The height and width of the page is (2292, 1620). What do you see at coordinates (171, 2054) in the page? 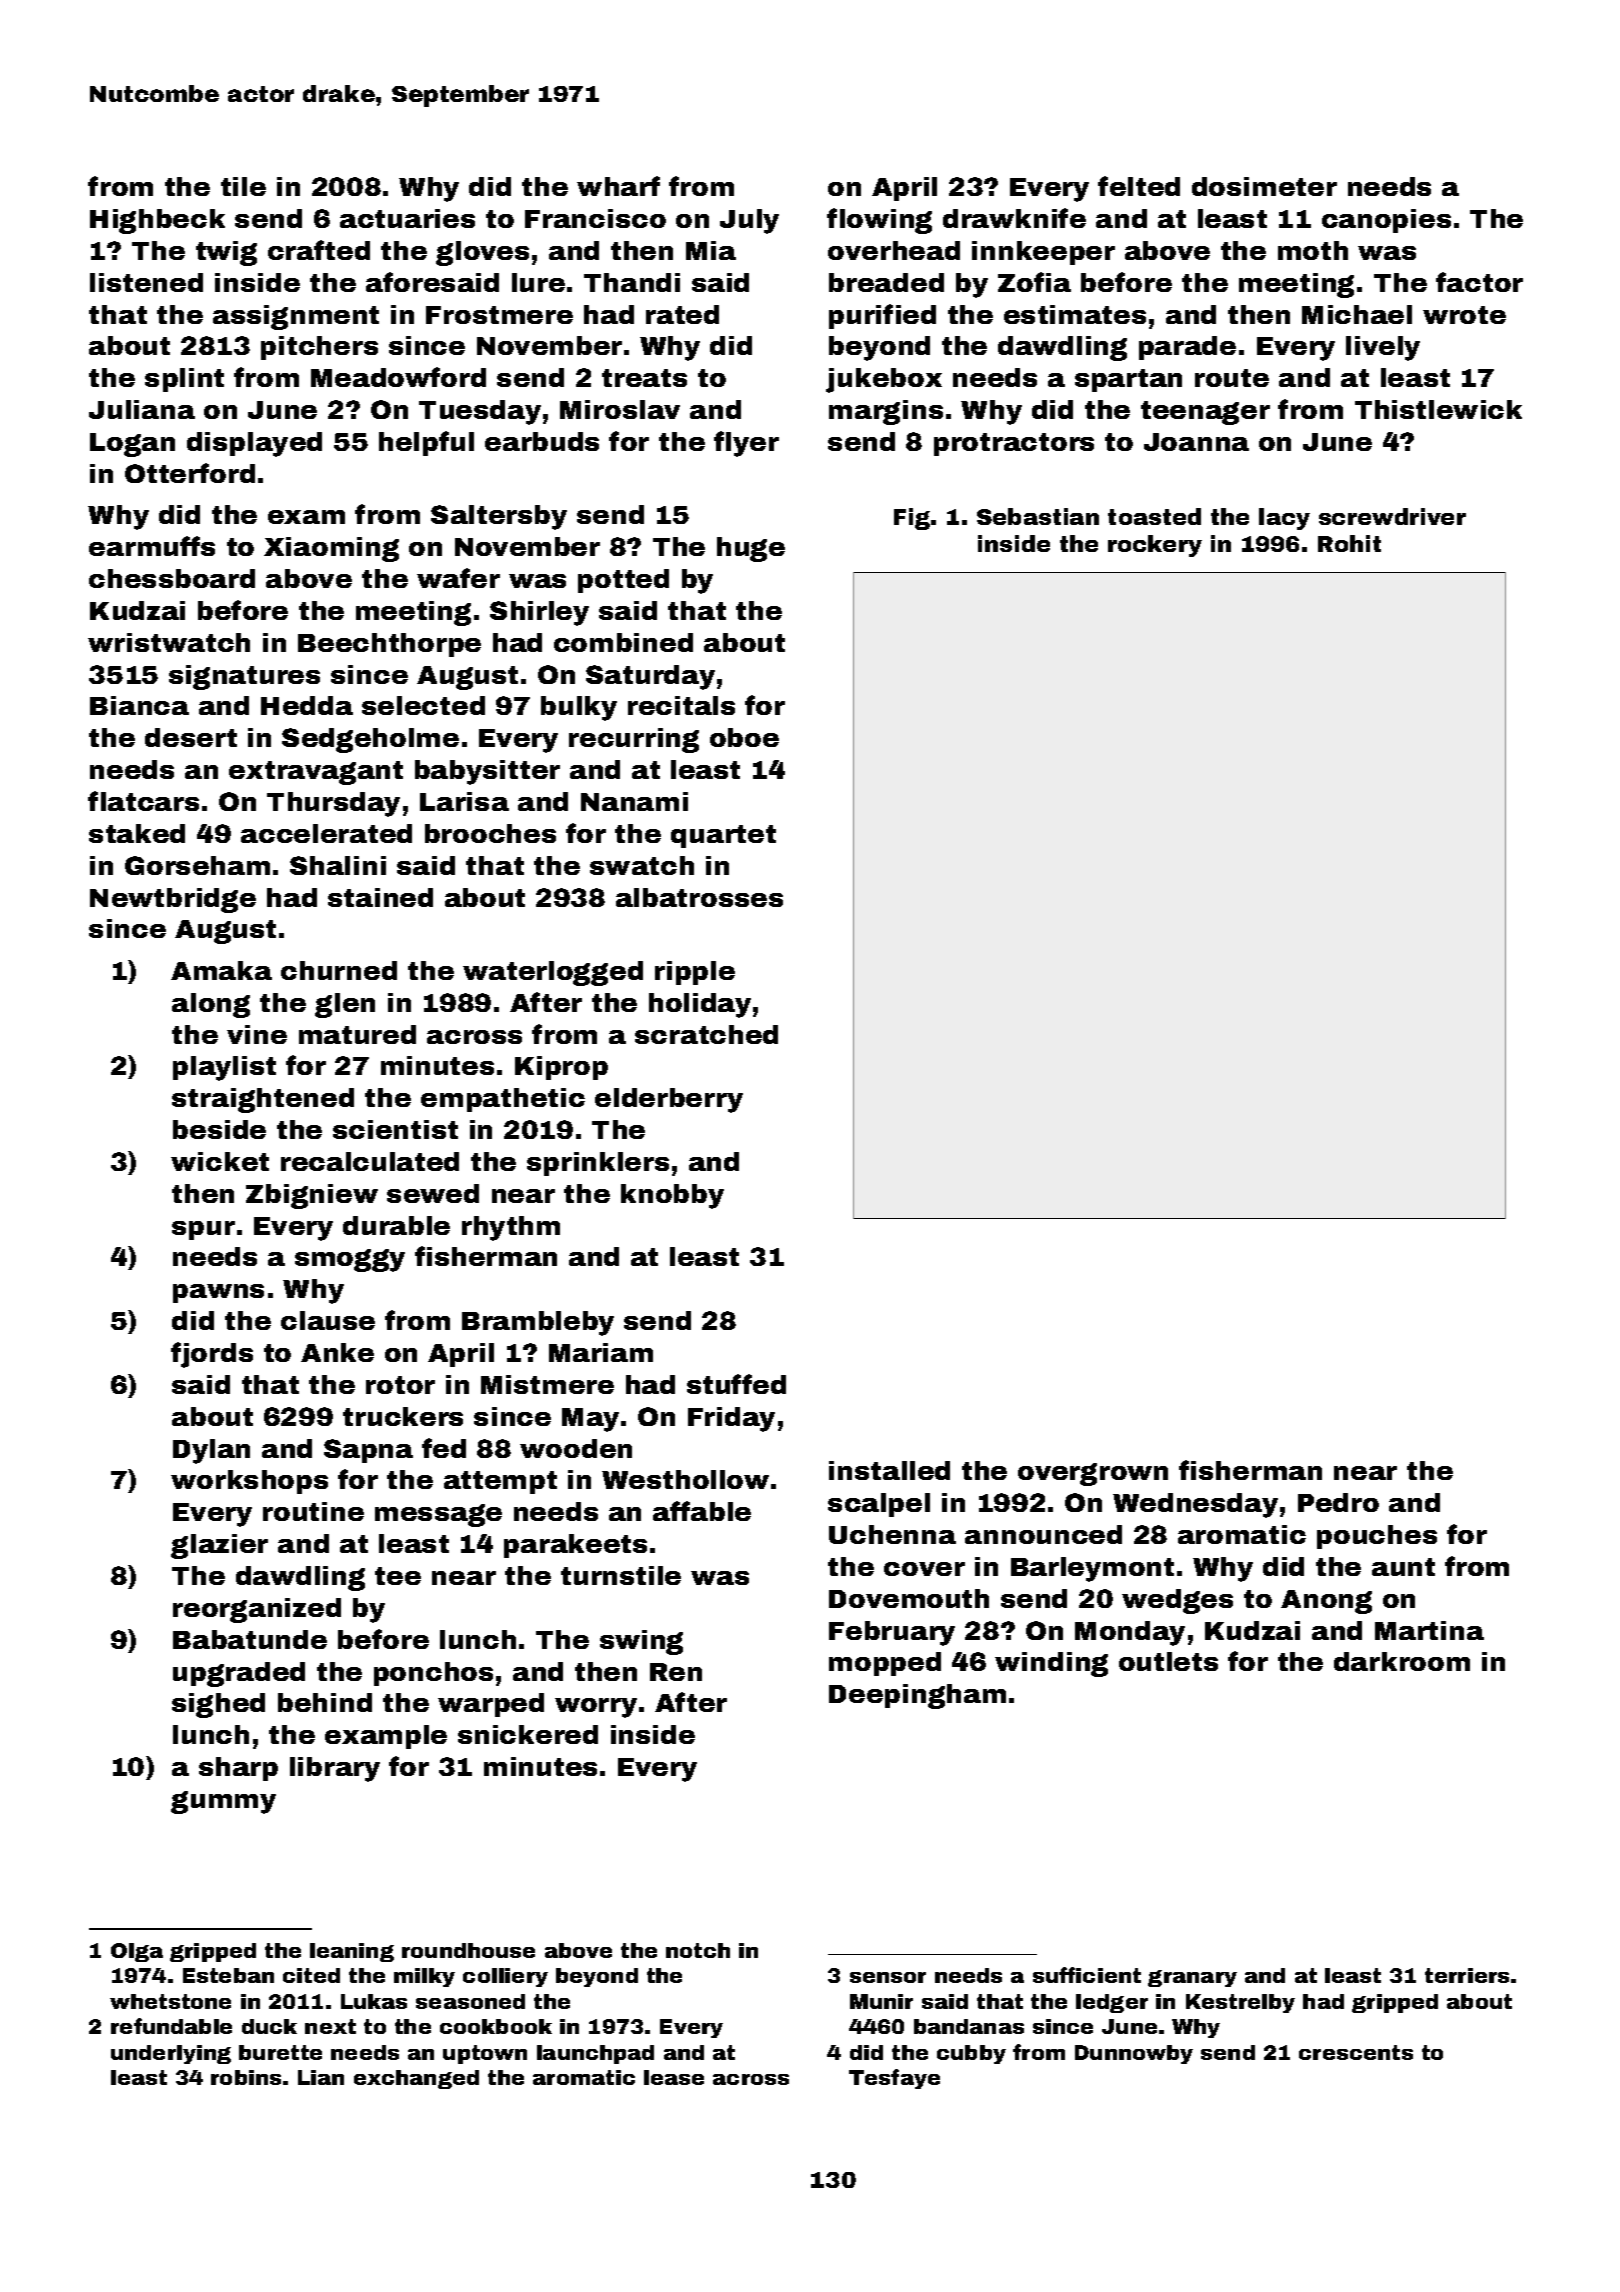
I see `underlying` at bounding box center [171, 2054].
